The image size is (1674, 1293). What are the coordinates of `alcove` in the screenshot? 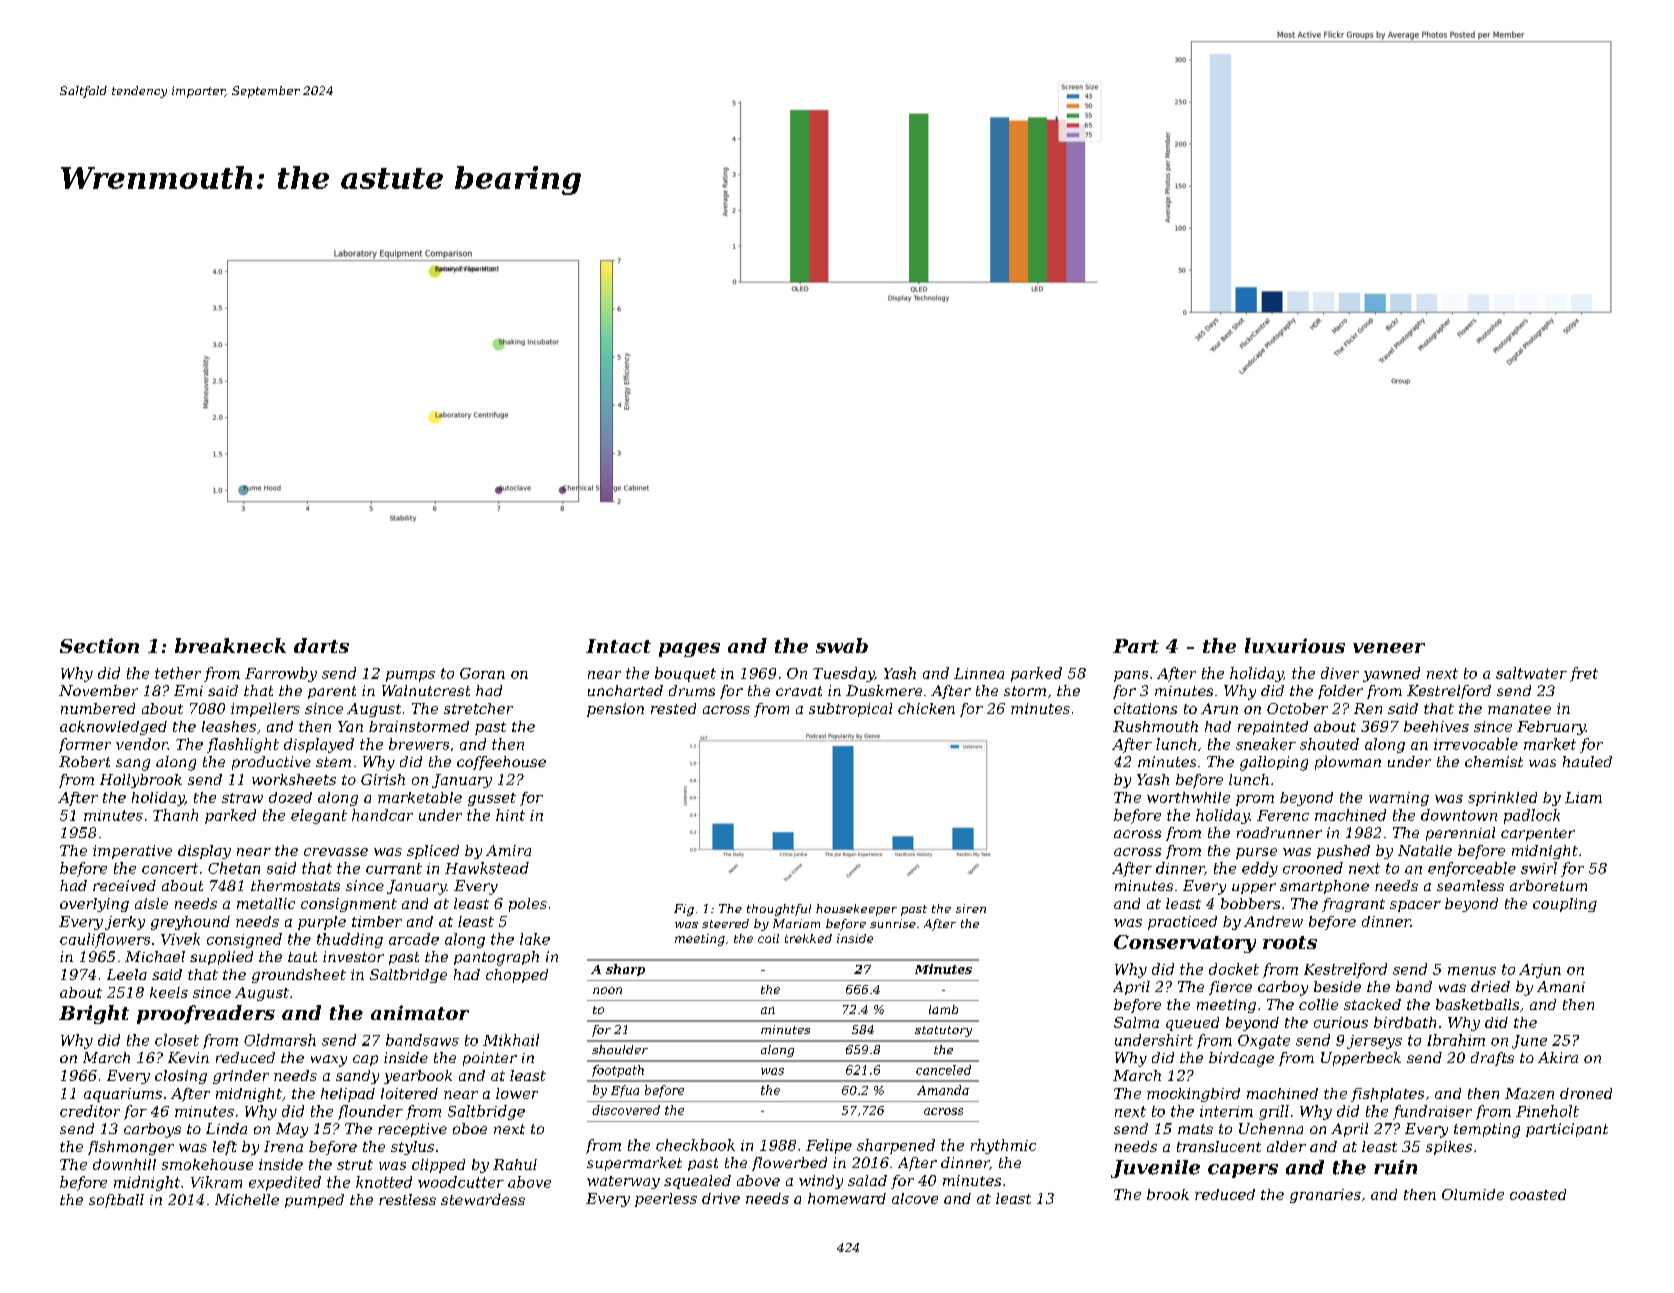 It's located at (915, 1198).
